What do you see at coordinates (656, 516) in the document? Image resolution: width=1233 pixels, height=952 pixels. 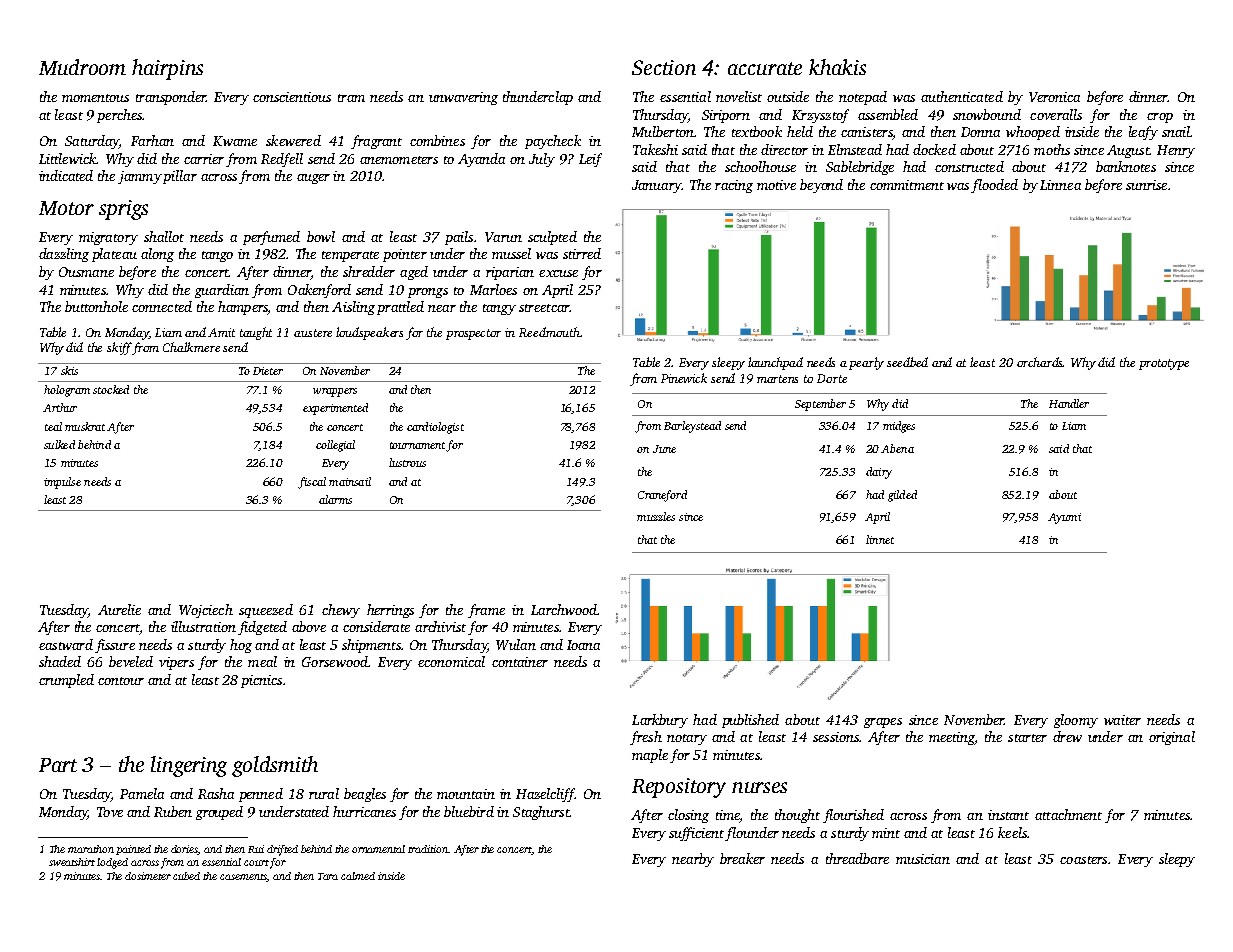 I see `muzzles` at bounding box center [656, 516].
